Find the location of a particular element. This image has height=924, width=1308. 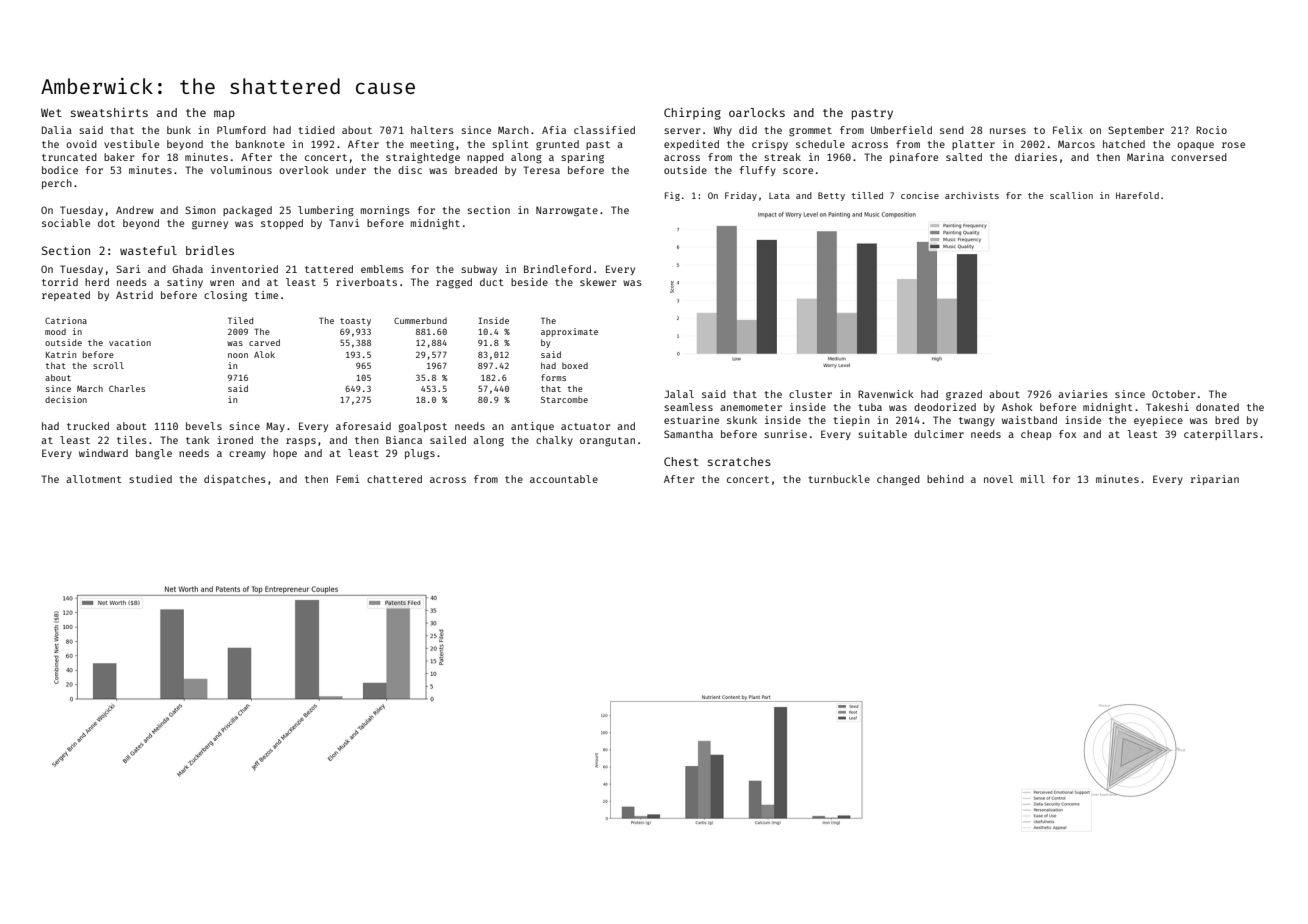

Charles is located at coordinates (127, 388).
